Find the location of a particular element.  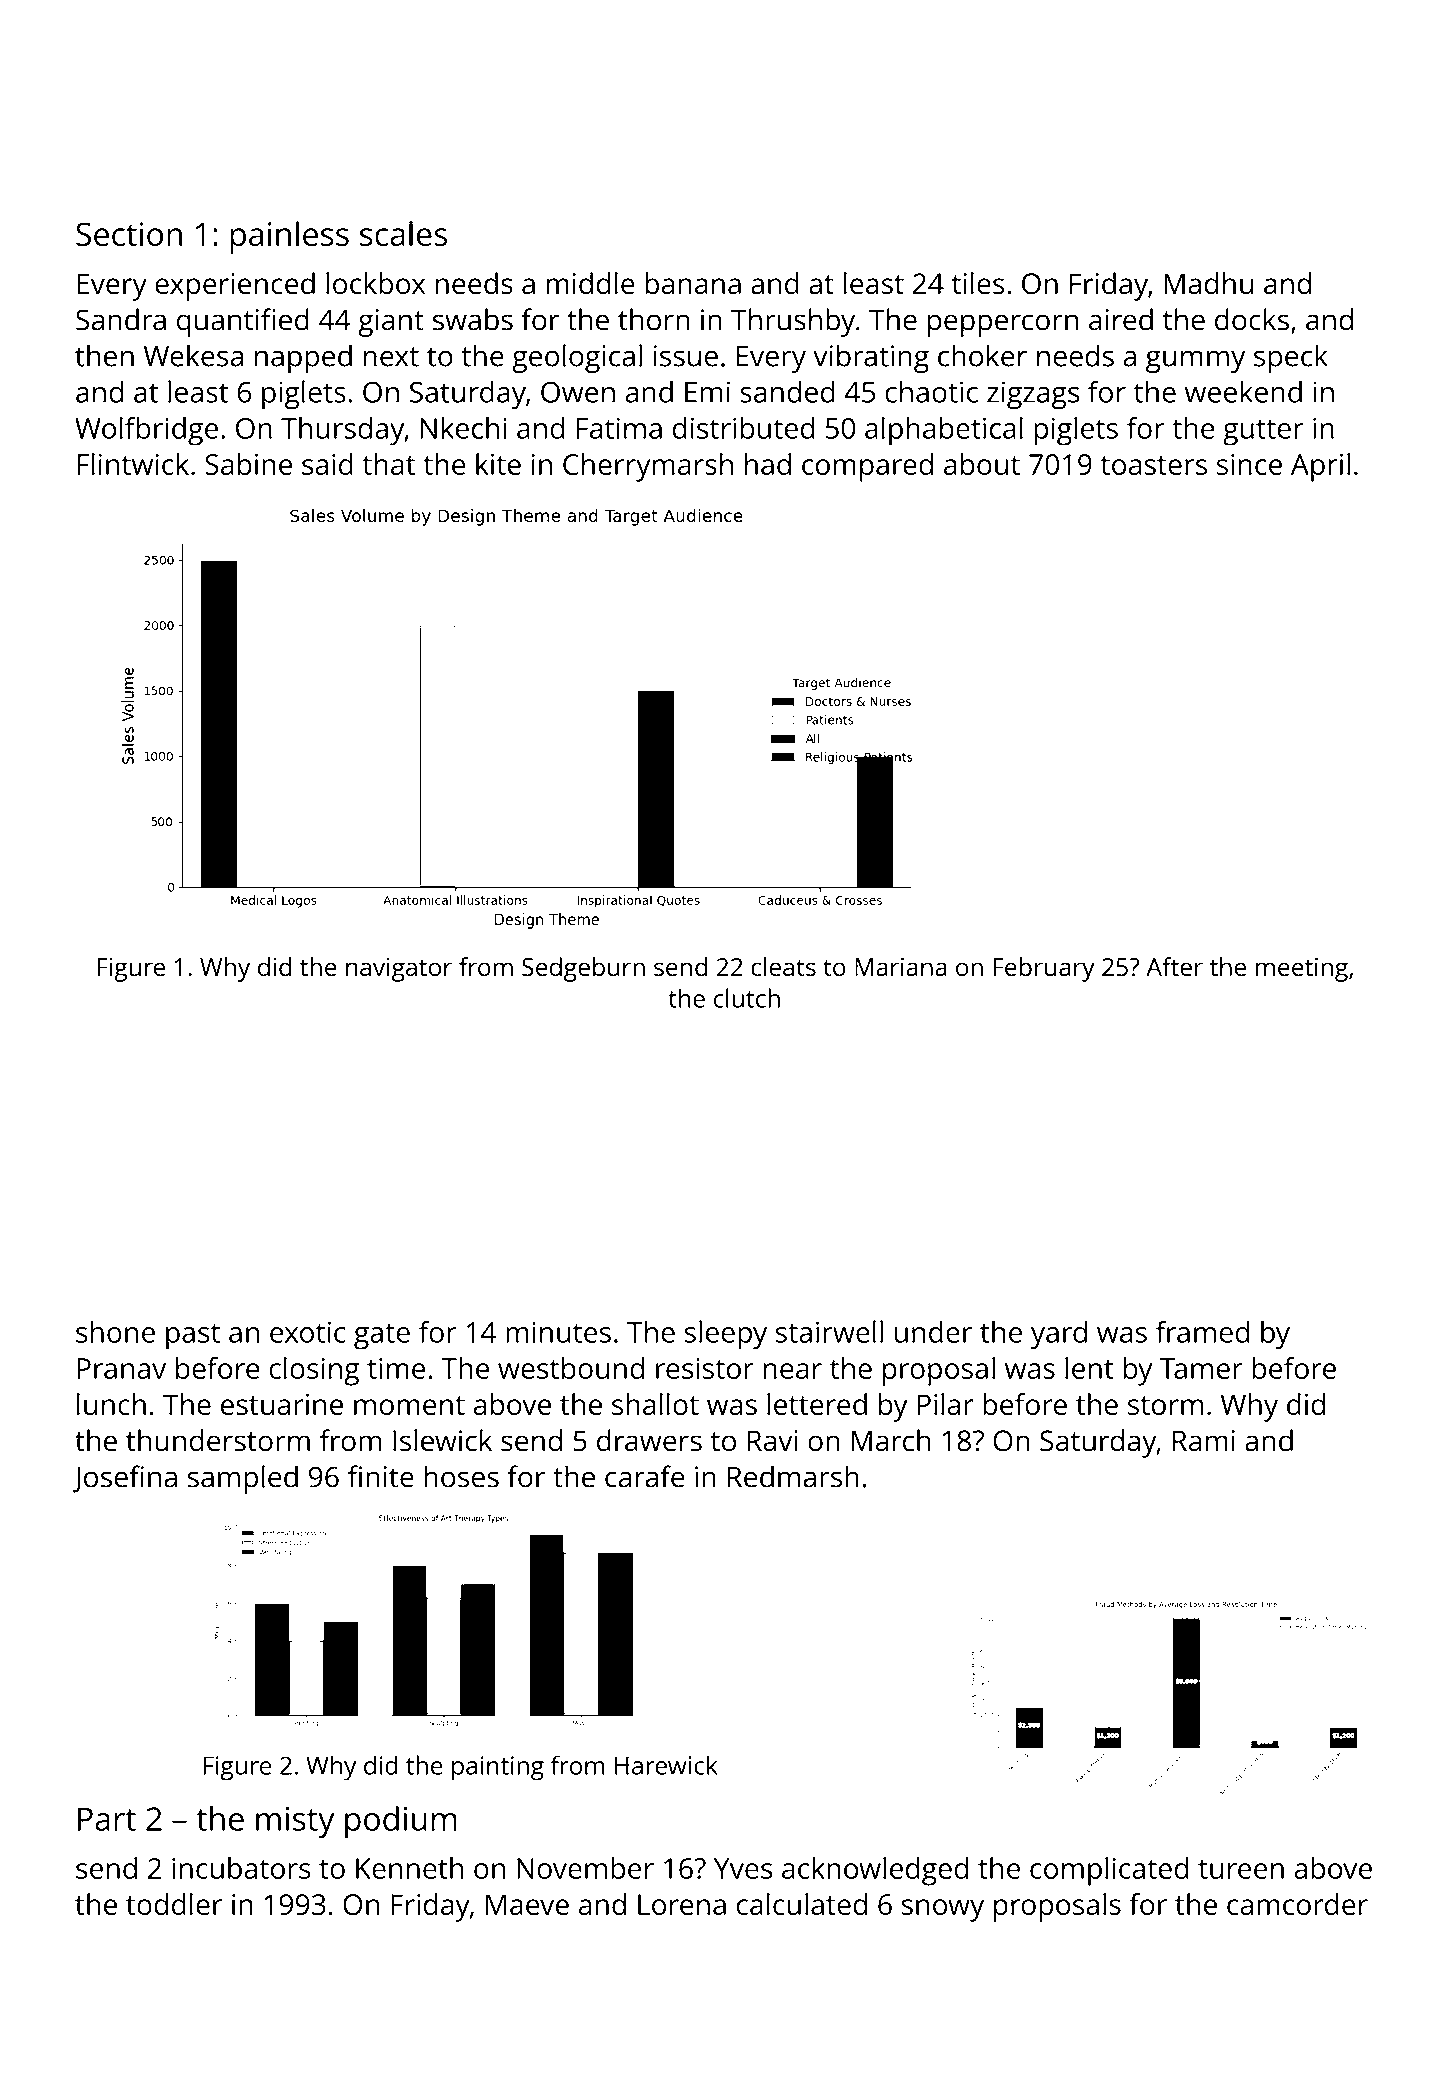

tiles is located at coordinates (978, 283).
